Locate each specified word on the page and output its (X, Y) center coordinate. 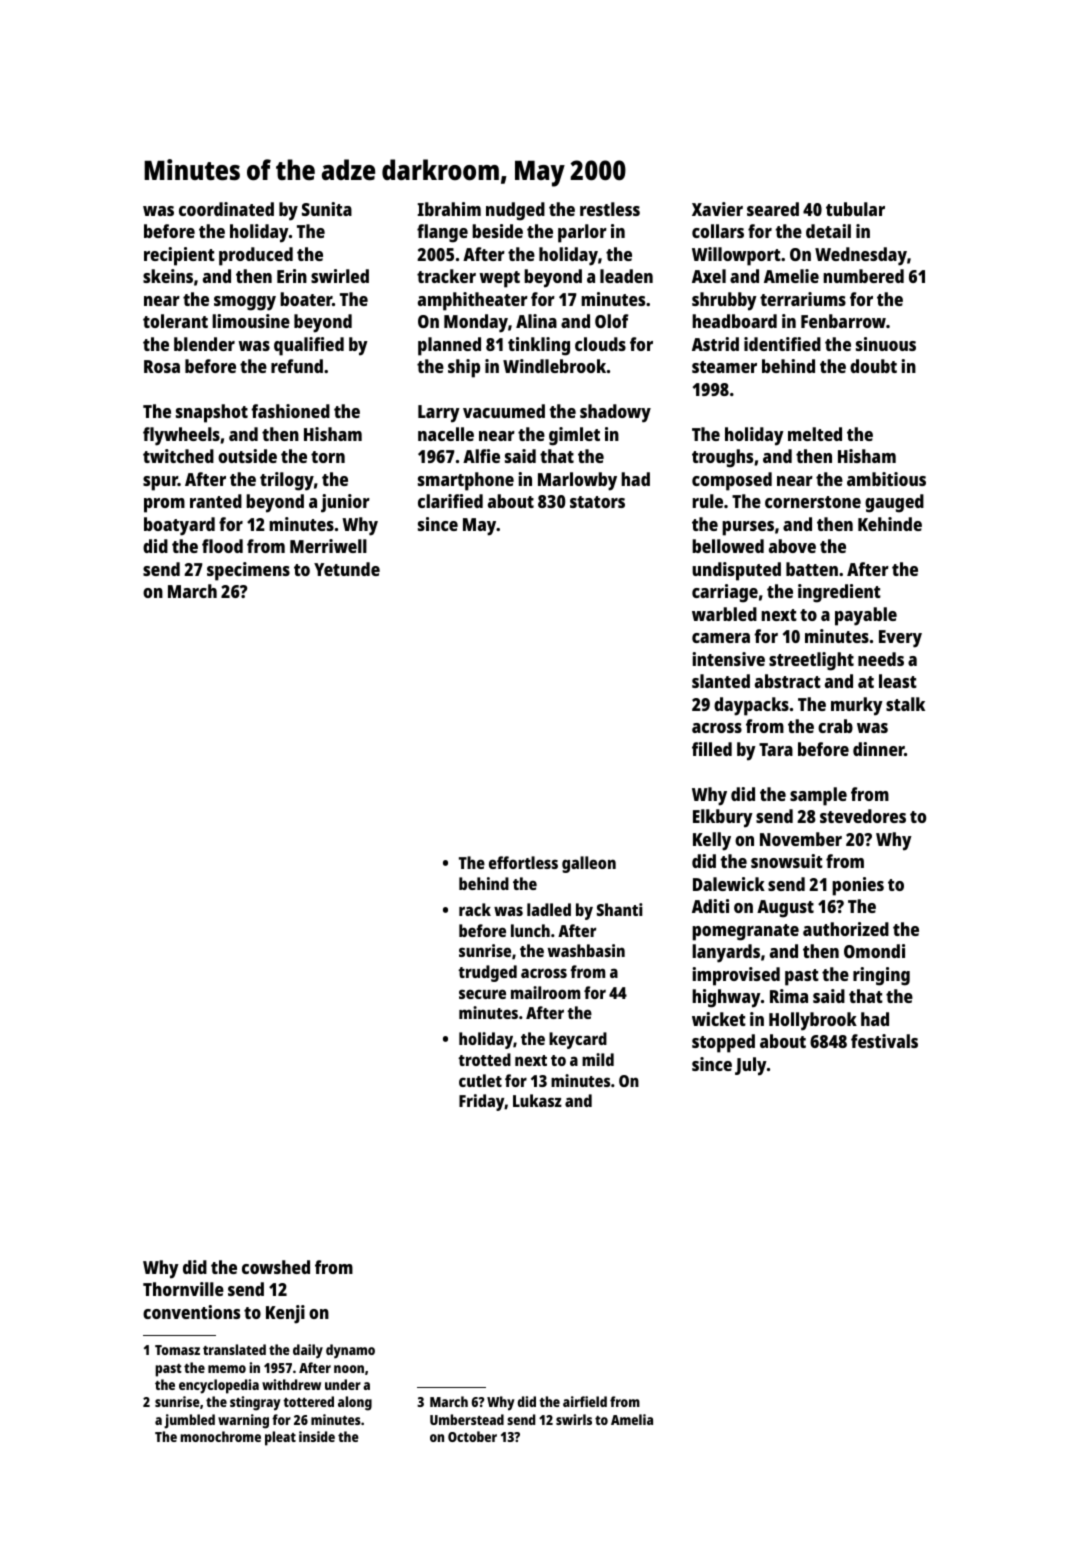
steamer (724, 367)
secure (482, 994)
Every (900, 639)
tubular (855, 209)
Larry (439, 414)
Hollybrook (813, 1021)
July (751, 1066)
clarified (450, 501)
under (343, 1384)
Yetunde (347, 569)
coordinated (226, 209)
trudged (487, 973)
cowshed (276, 1267)
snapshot (212, 413)
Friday (482, 1102)
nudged (515, 211)
